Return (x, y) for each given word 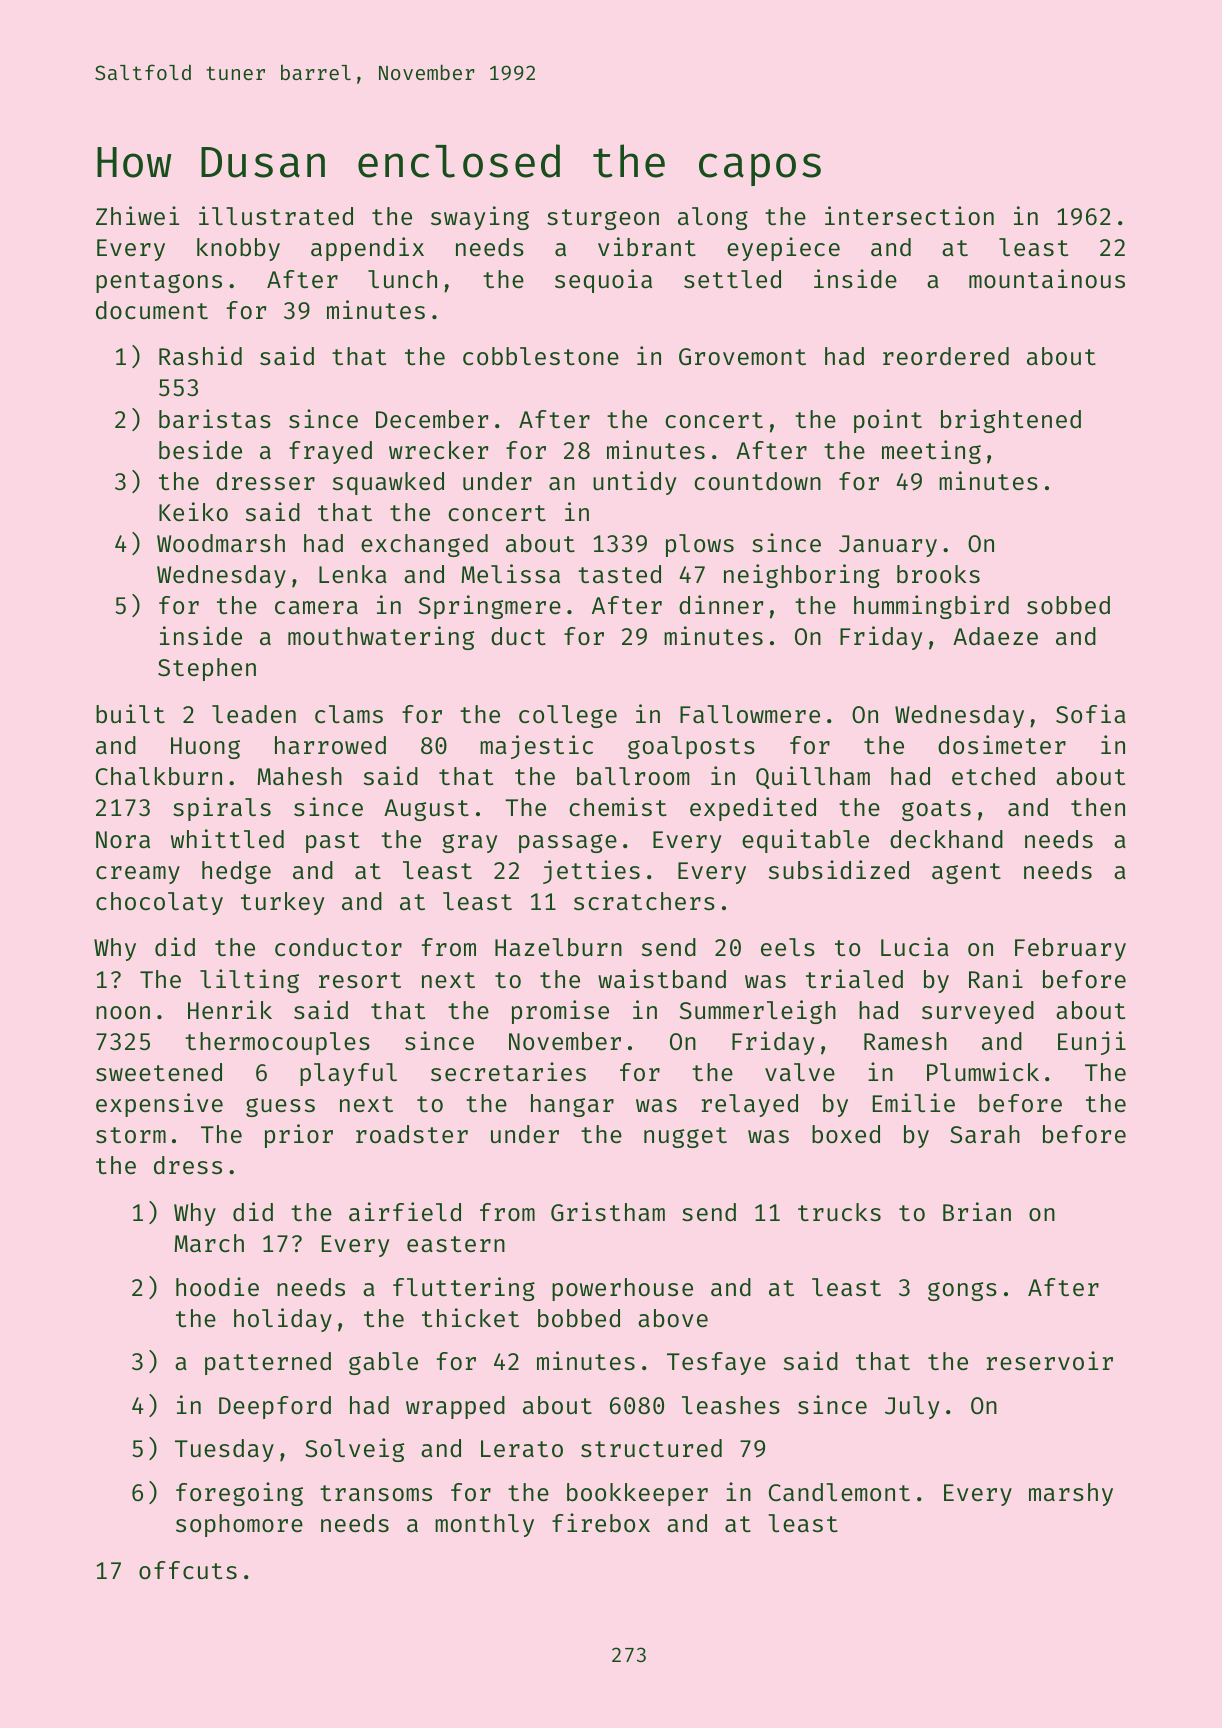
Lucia (915, 946)
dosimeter (1002, 744)
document (152, 310)
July (912, 1407)
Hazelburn (558, 947)
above (673, 1318)
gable (383, 1363)
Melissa (510, 573)
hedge (236, 872)
